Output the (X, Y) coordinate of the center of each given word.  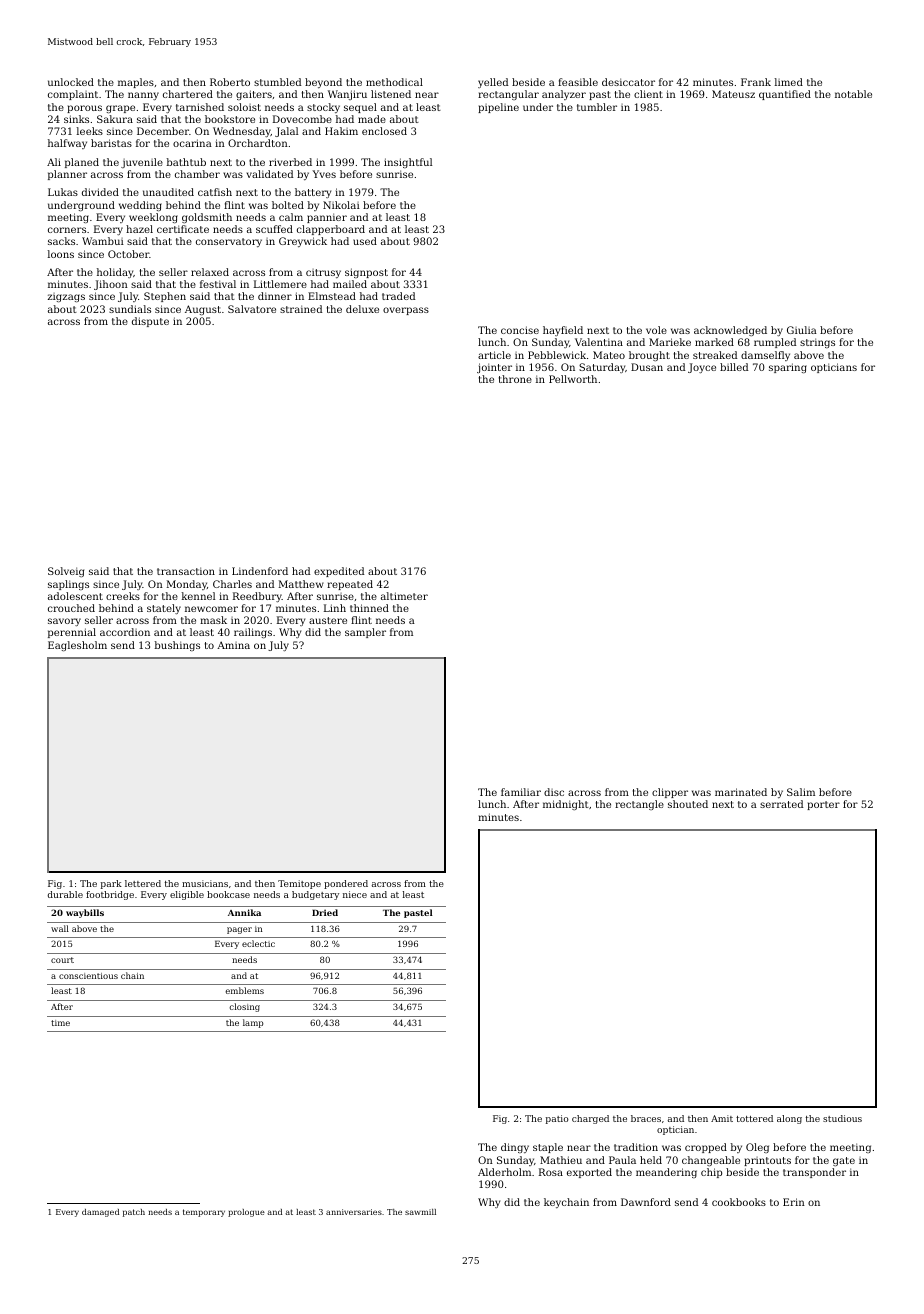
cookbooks (739, 1202)
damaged (100, 1213)
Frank (756, 82)
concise (520, 330)
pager (239, 930)
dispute (150, 322)
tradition (636, 1147)
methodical (394, 82)
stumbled (277, 82)
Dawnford (646, 1202)
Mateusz (733, 94)
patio (557, 1119)
